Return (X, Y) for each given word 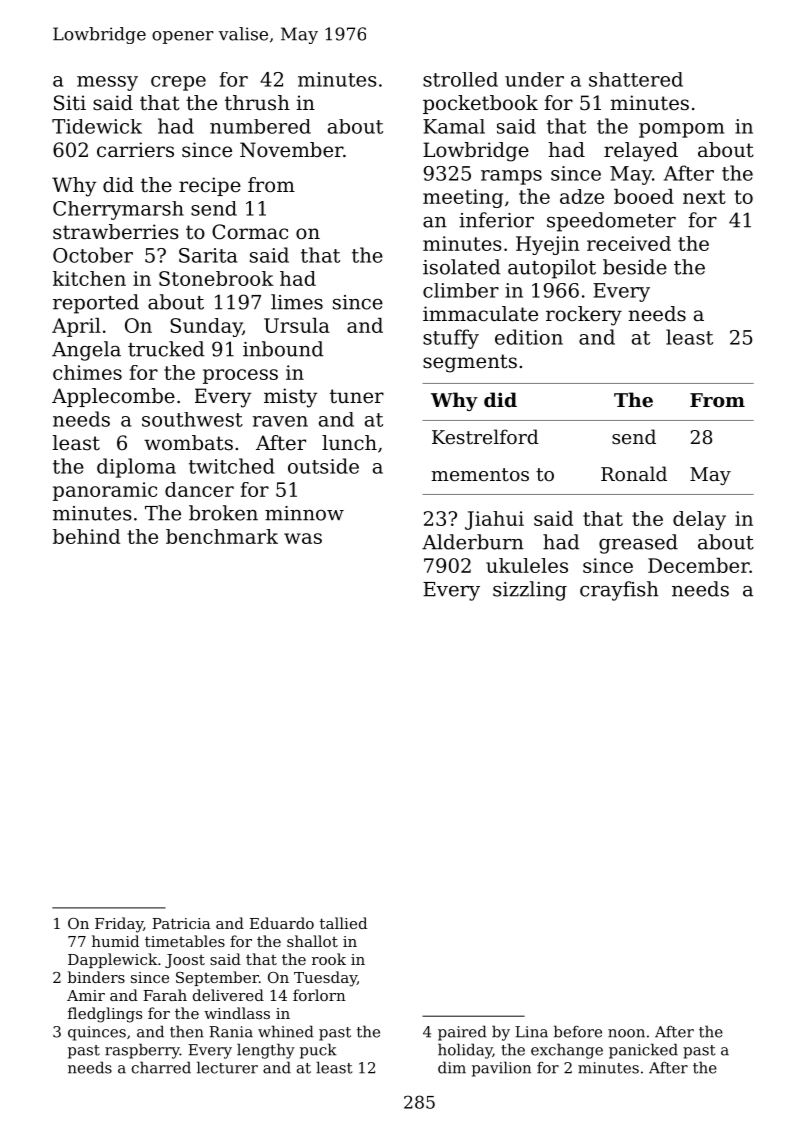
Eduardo (282, 923)
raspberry (142, 1051)
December (698, 565)
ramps (511, 177)
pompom (681, 130)
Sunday (206, 327)
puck (318, 1051)
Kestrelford (485, 436)
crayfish (619, 591)
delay (699, 520)
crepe (178, 83)
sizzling (530, 591)
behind (86, 536)
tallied (343, 923)
